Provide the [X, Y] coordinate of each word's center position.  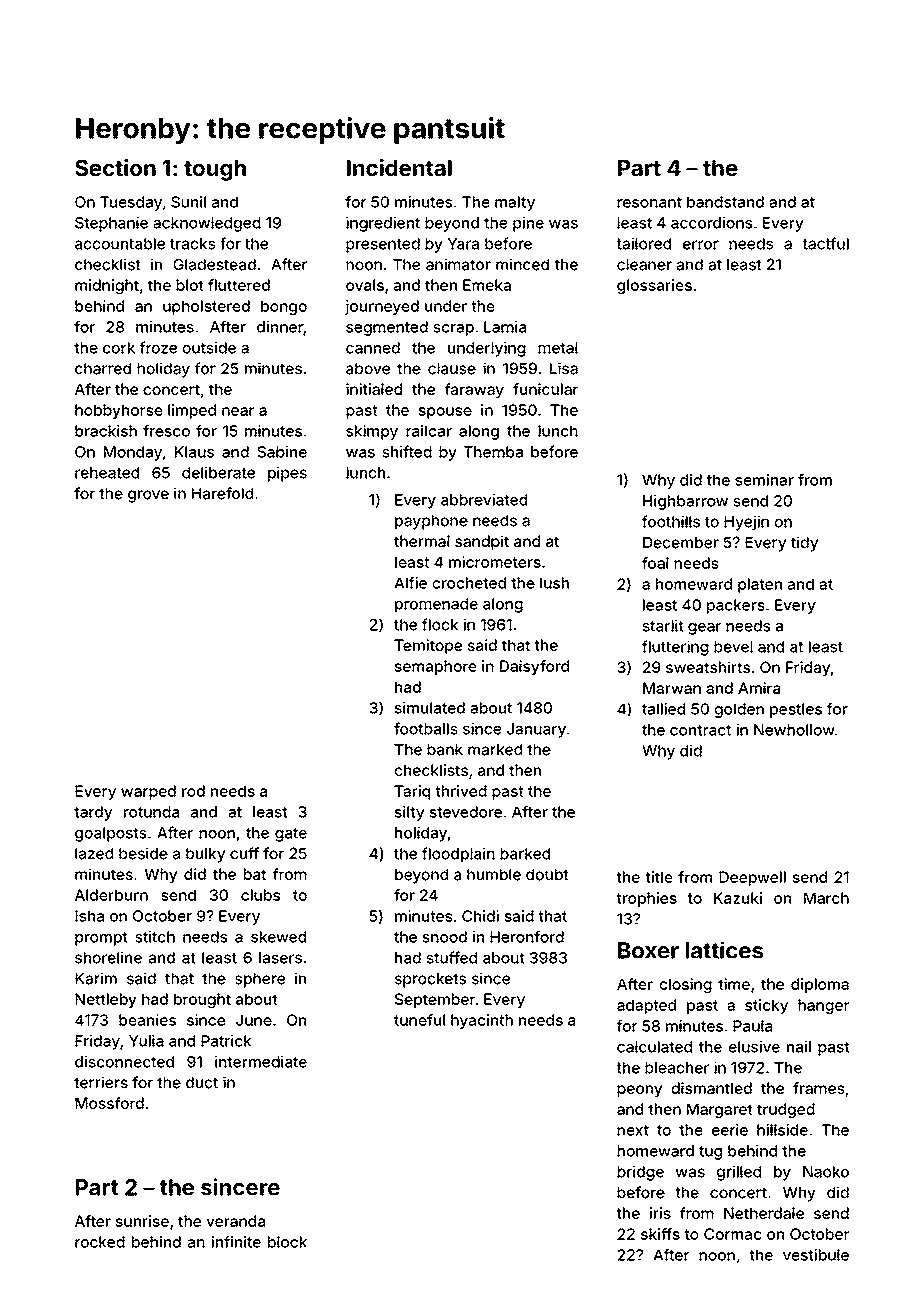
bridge [640, 1173]
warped [148, 792]
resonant [649, 202]
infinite [236, 1242]
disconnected [124, 1061]
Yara [463, 244]
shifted [407, 451]
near [238, 411]
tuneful [419, 1020]
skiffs [660, 1234]
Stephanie [111, 224]
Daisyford [534, 667]
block [287, 1242]
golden [739, 710]
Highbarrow [685, 502]
